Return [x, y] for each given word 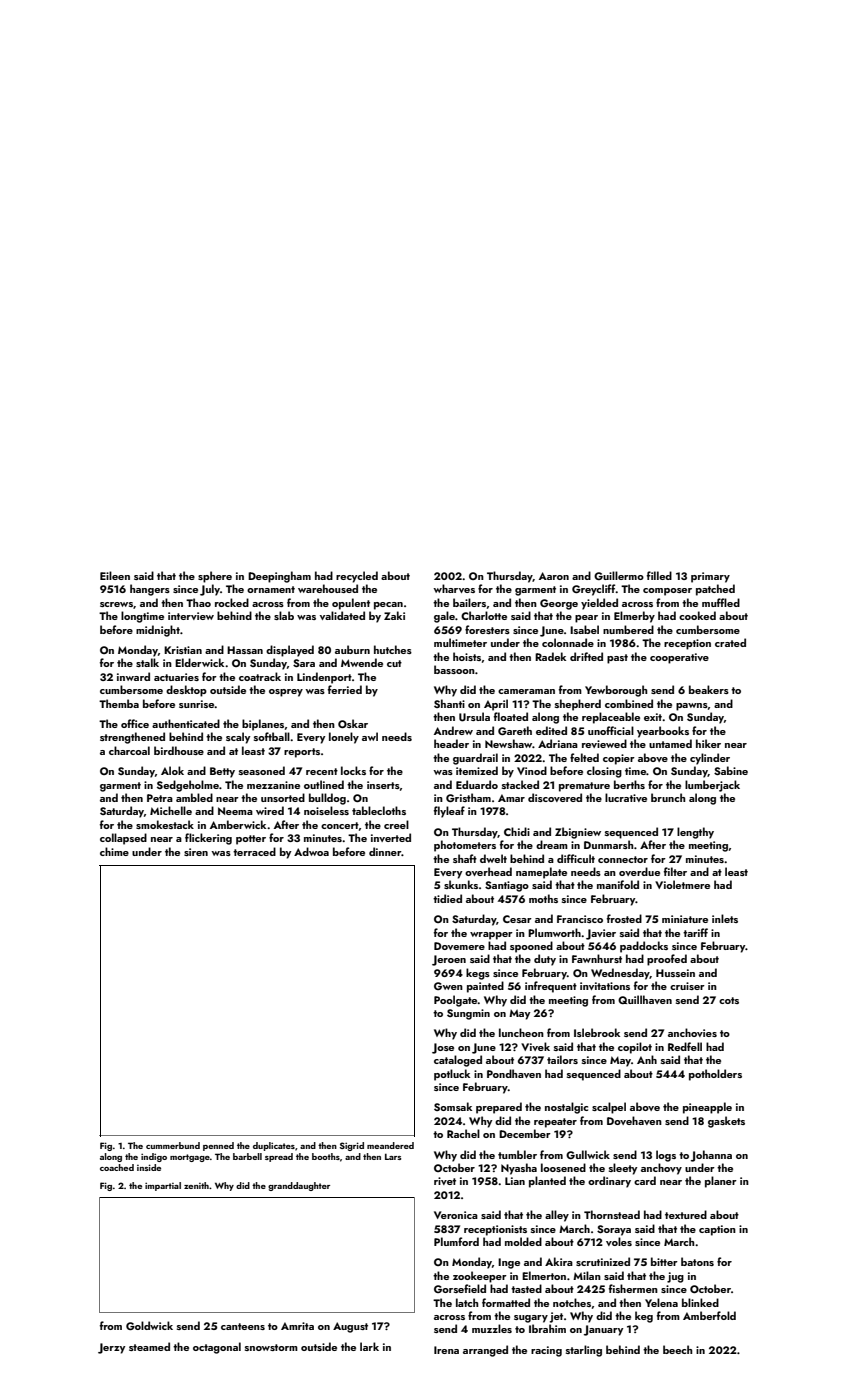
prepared [499, 1108]
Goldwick [149, 1325]
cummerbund [173, 1145]
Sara [304, 663]
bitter [664, 1261]
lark [369, 1346]
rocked [232, 602]
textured [686, 1214]
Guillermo [619, 575]
